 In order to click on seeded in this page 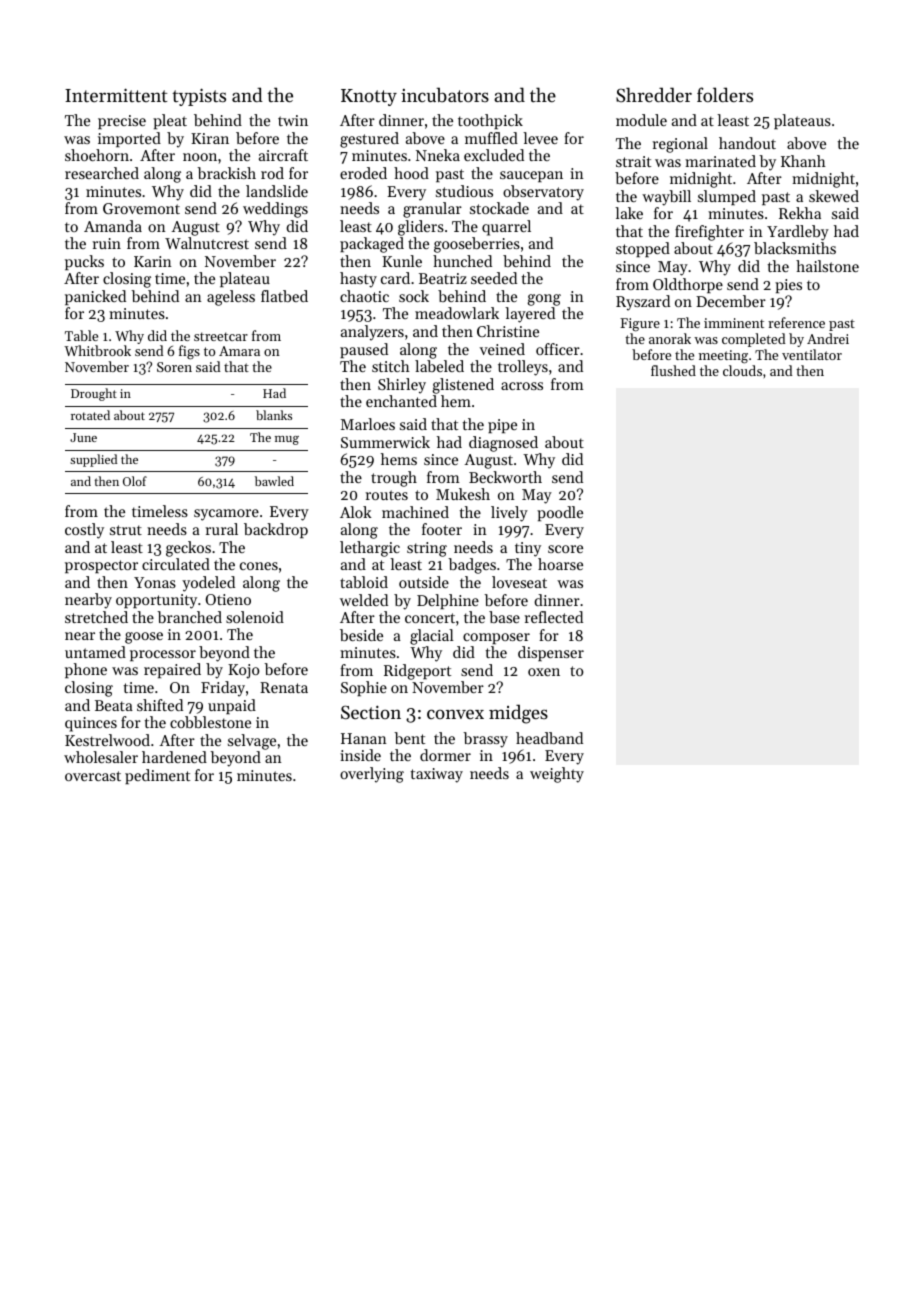, I will do `click(494, 278)`.
